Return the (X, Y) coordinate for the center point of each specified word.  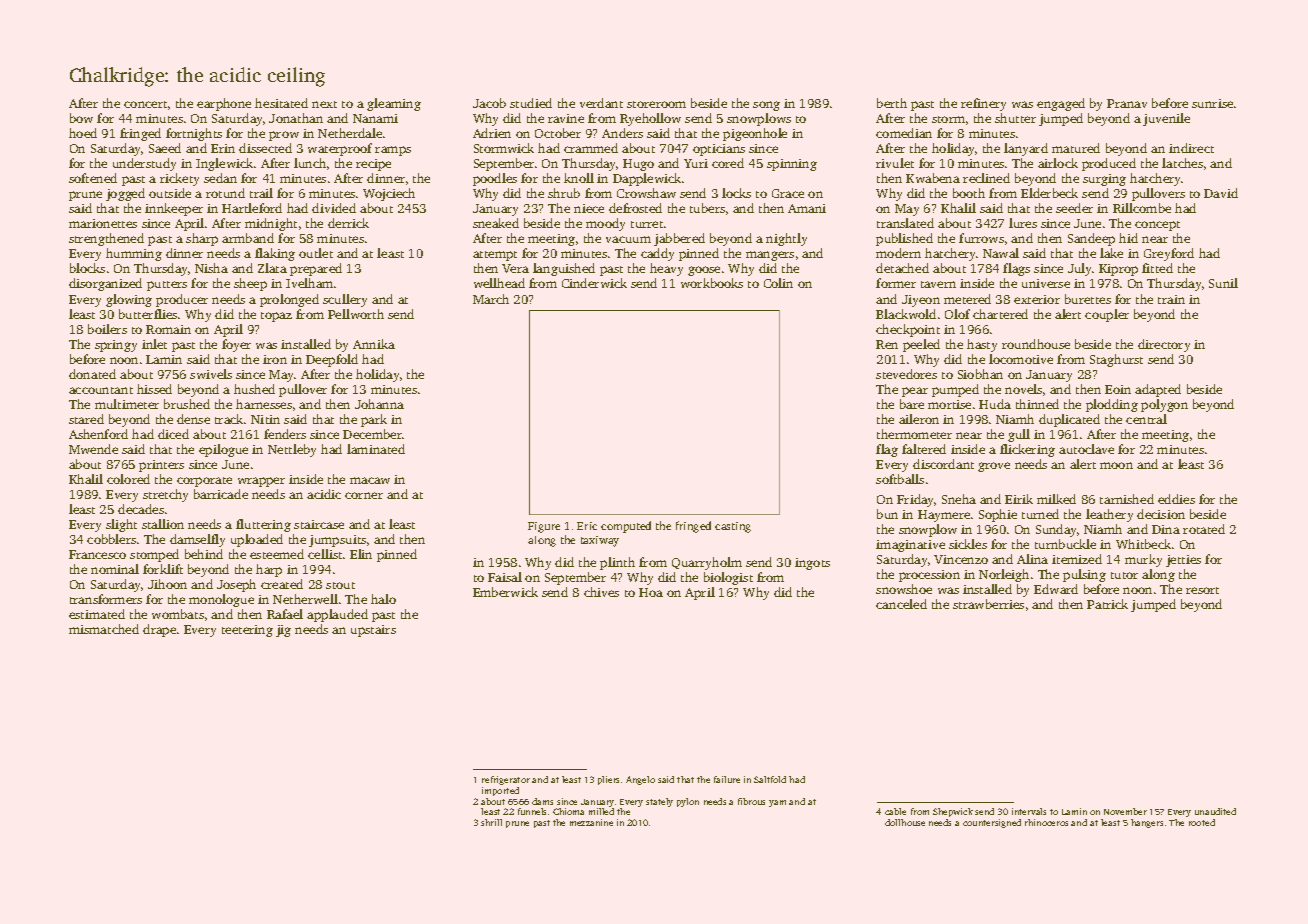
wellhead (499, 283)
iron (275, 359)
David (1221, 193)
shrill (491, 822)
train (1171, 299)
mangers (770, 256)
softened (93, 178)
